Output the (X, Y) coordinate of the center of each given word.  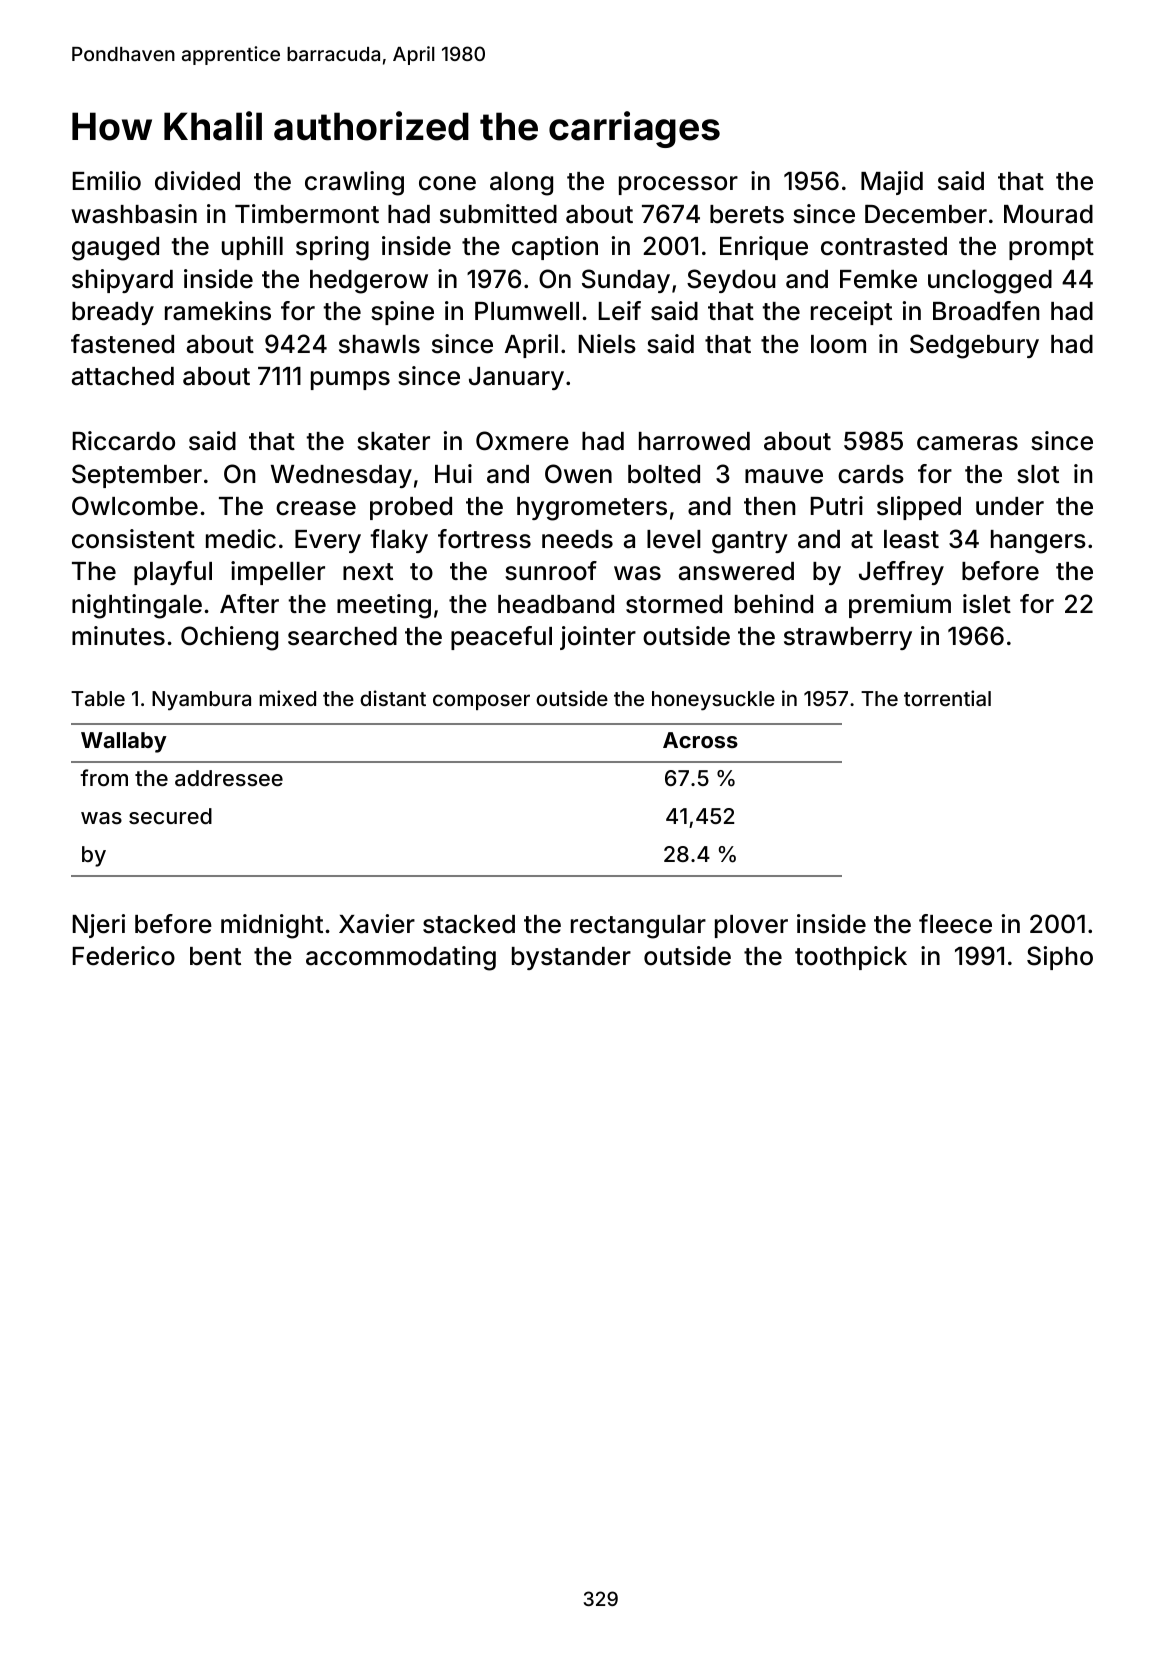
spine (402, 313)
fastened (122, 344)
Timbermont (307, 214)
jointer (598, 638)
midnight (272, 926)
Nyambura (201, 701)
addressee (229, 778)
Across (700, 740)
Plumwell (527, 311)
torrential (947, 698)
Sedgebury (974, 346)
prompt (1051, 249)
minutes (118, 636)
